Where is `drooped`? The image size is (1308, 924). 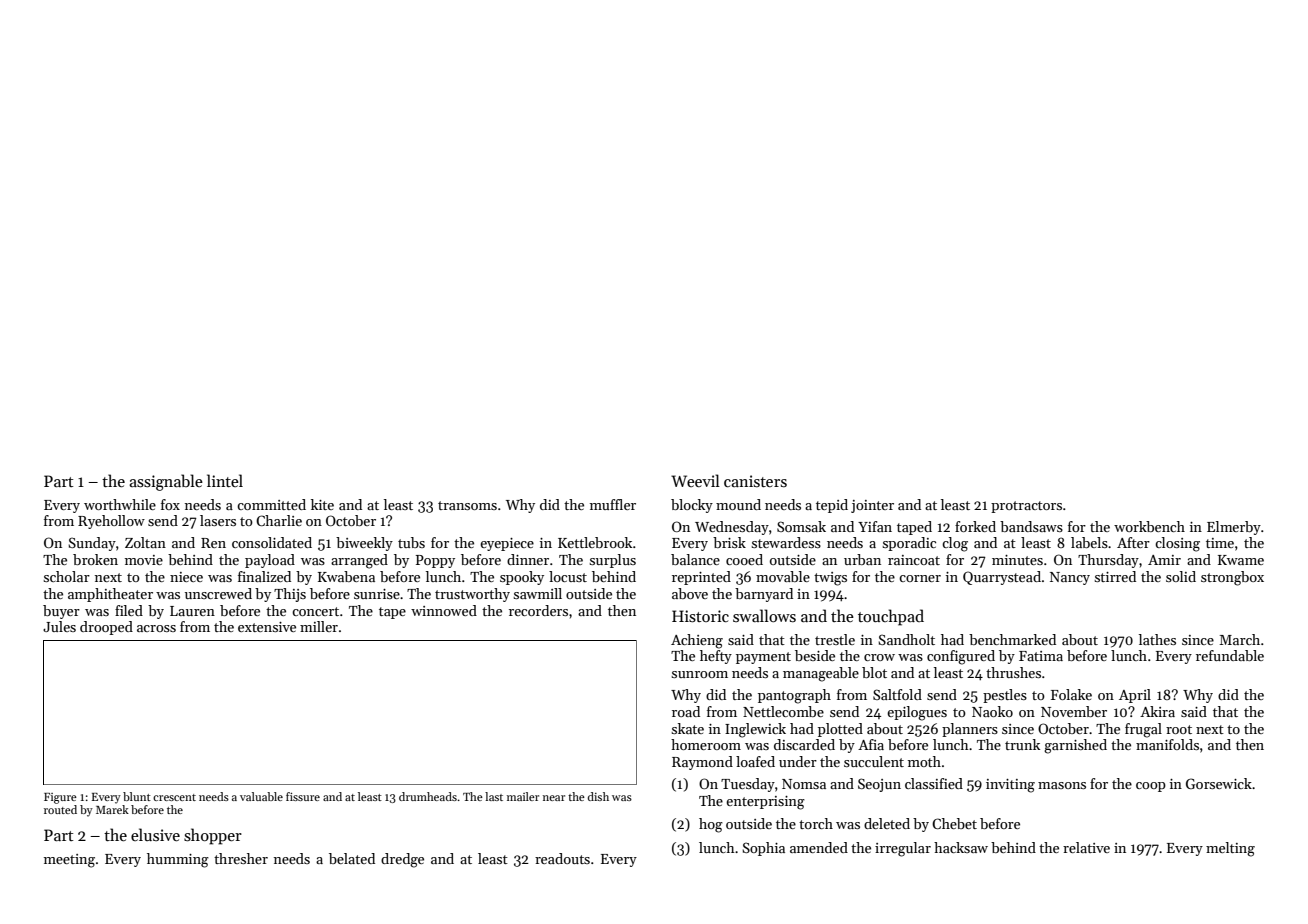 drooped is located at coordinates (106, 628).
